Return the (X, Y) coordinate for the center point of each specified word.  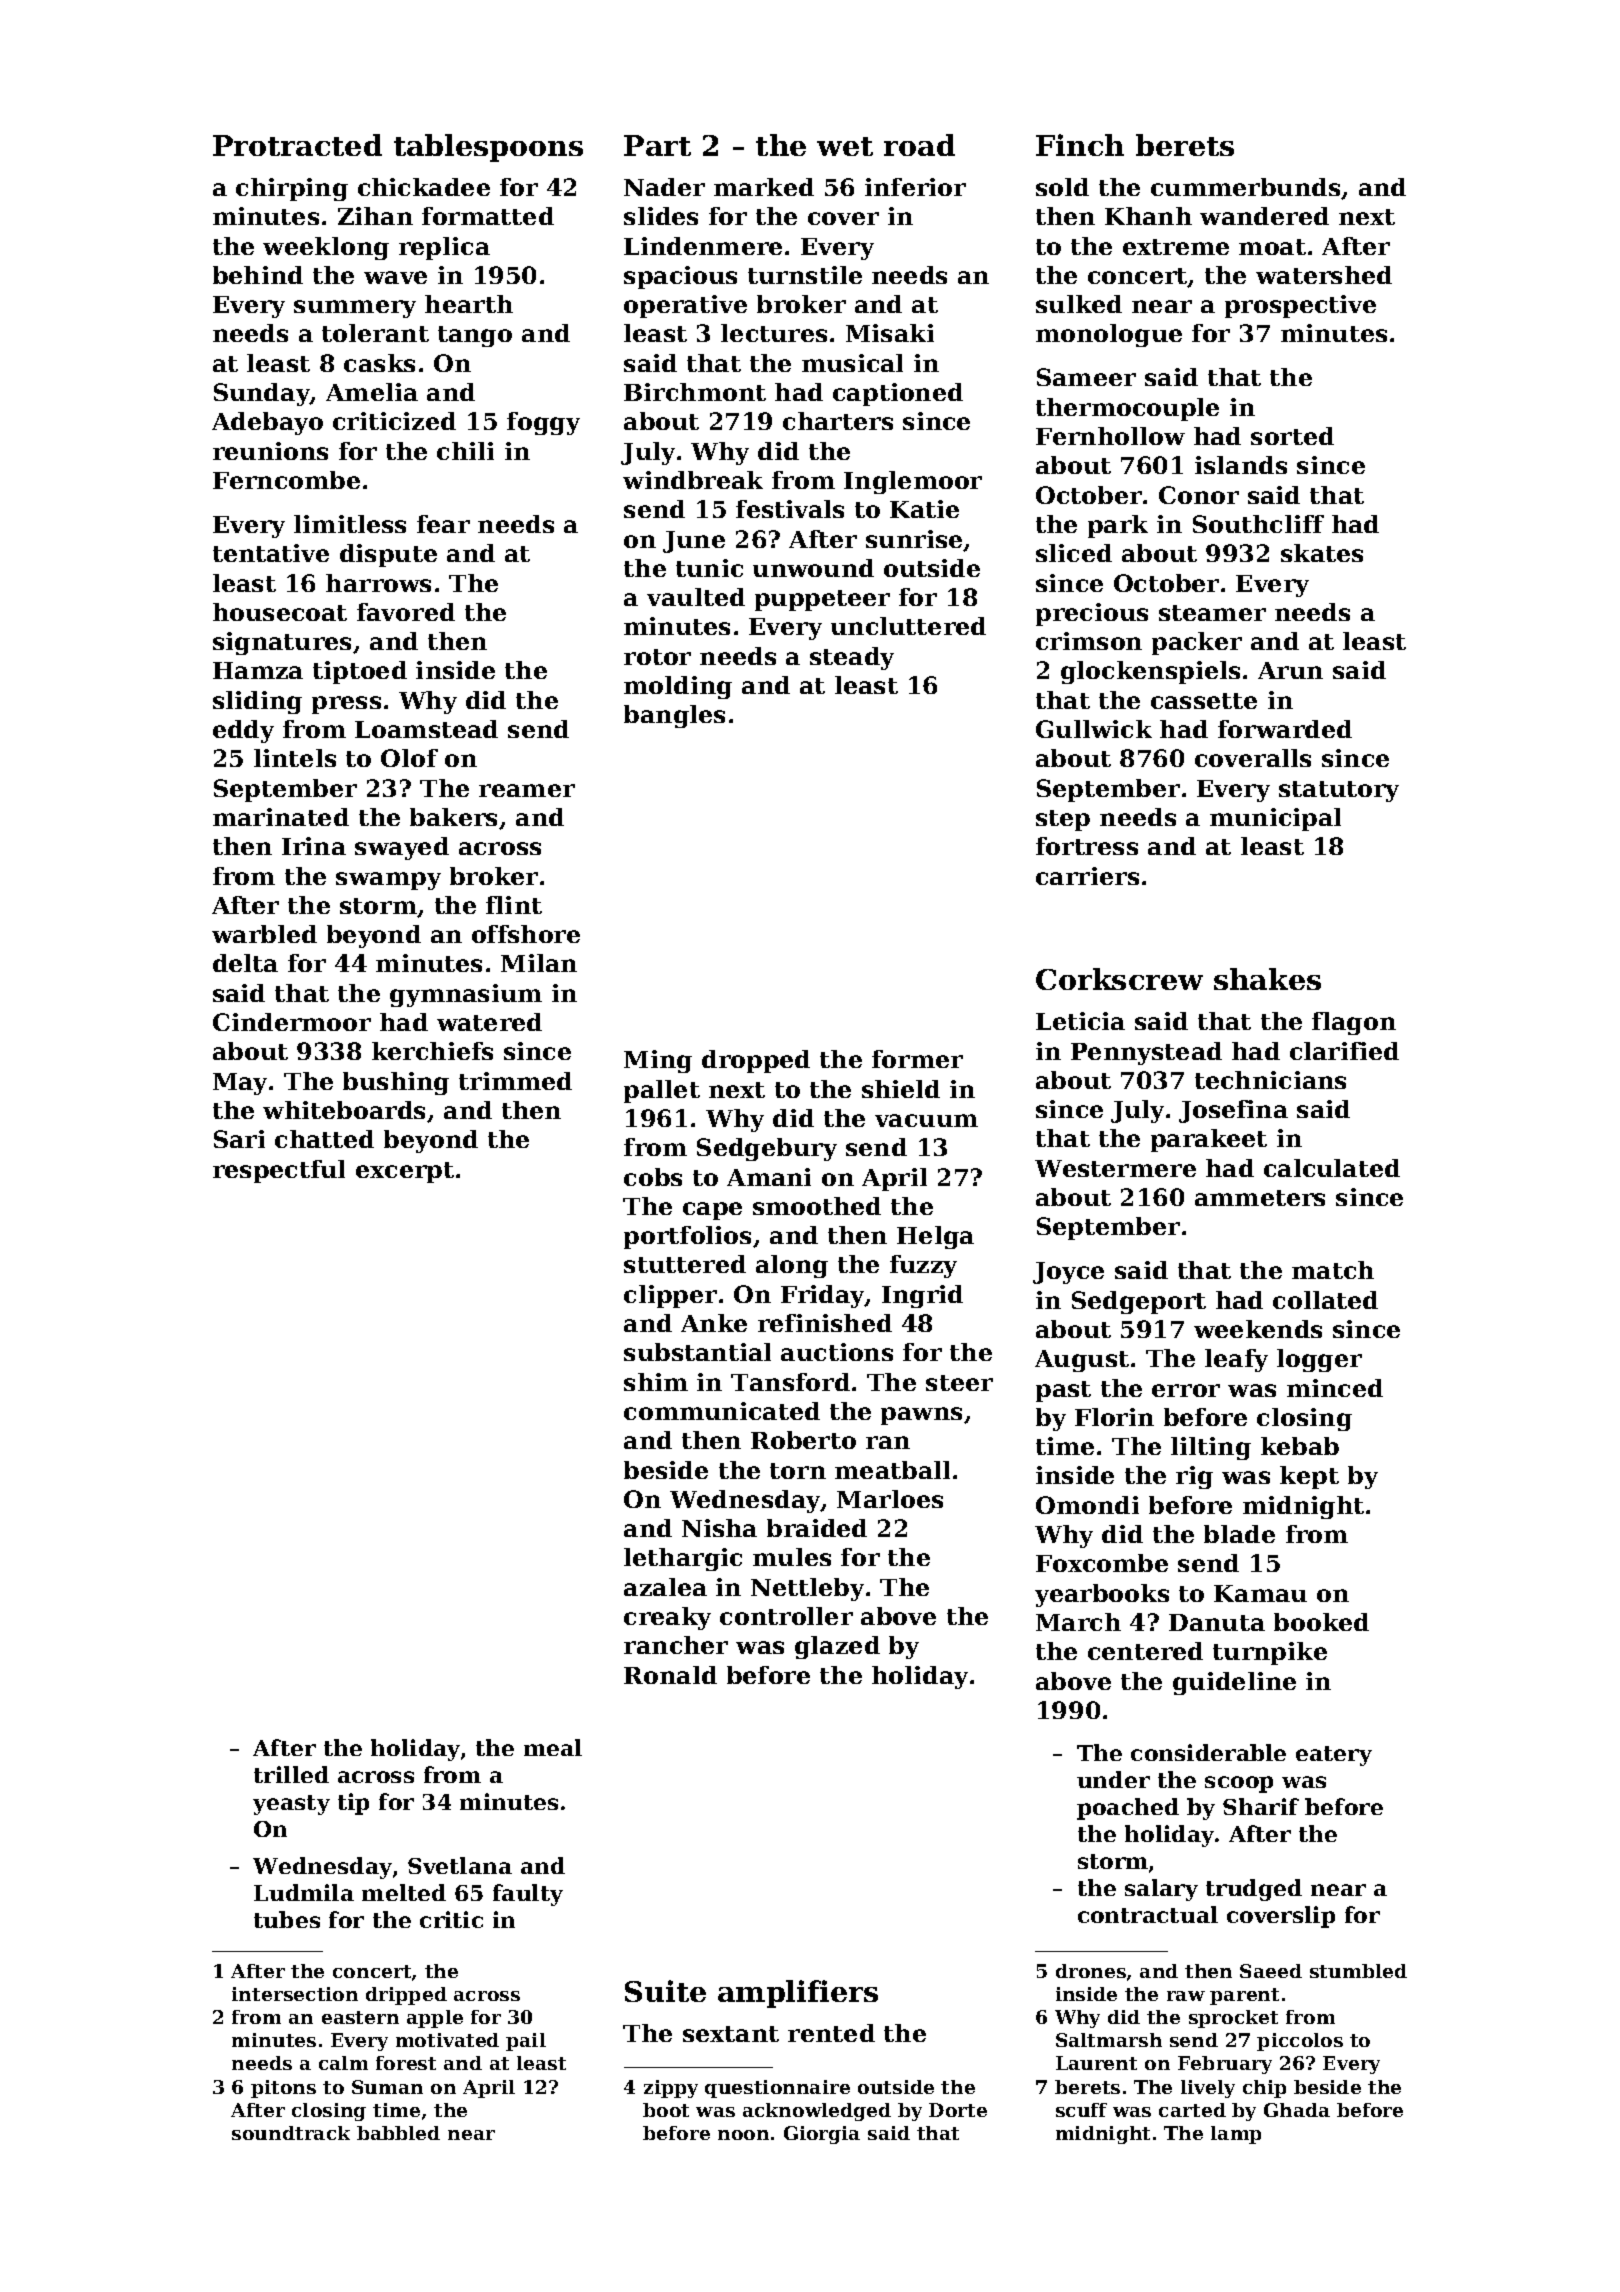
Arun (1290, 670)
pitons (283, 2089)
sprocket (1233, 2019)
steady (852, 658)
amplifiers (798, 1994)
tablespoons (488, 148)
